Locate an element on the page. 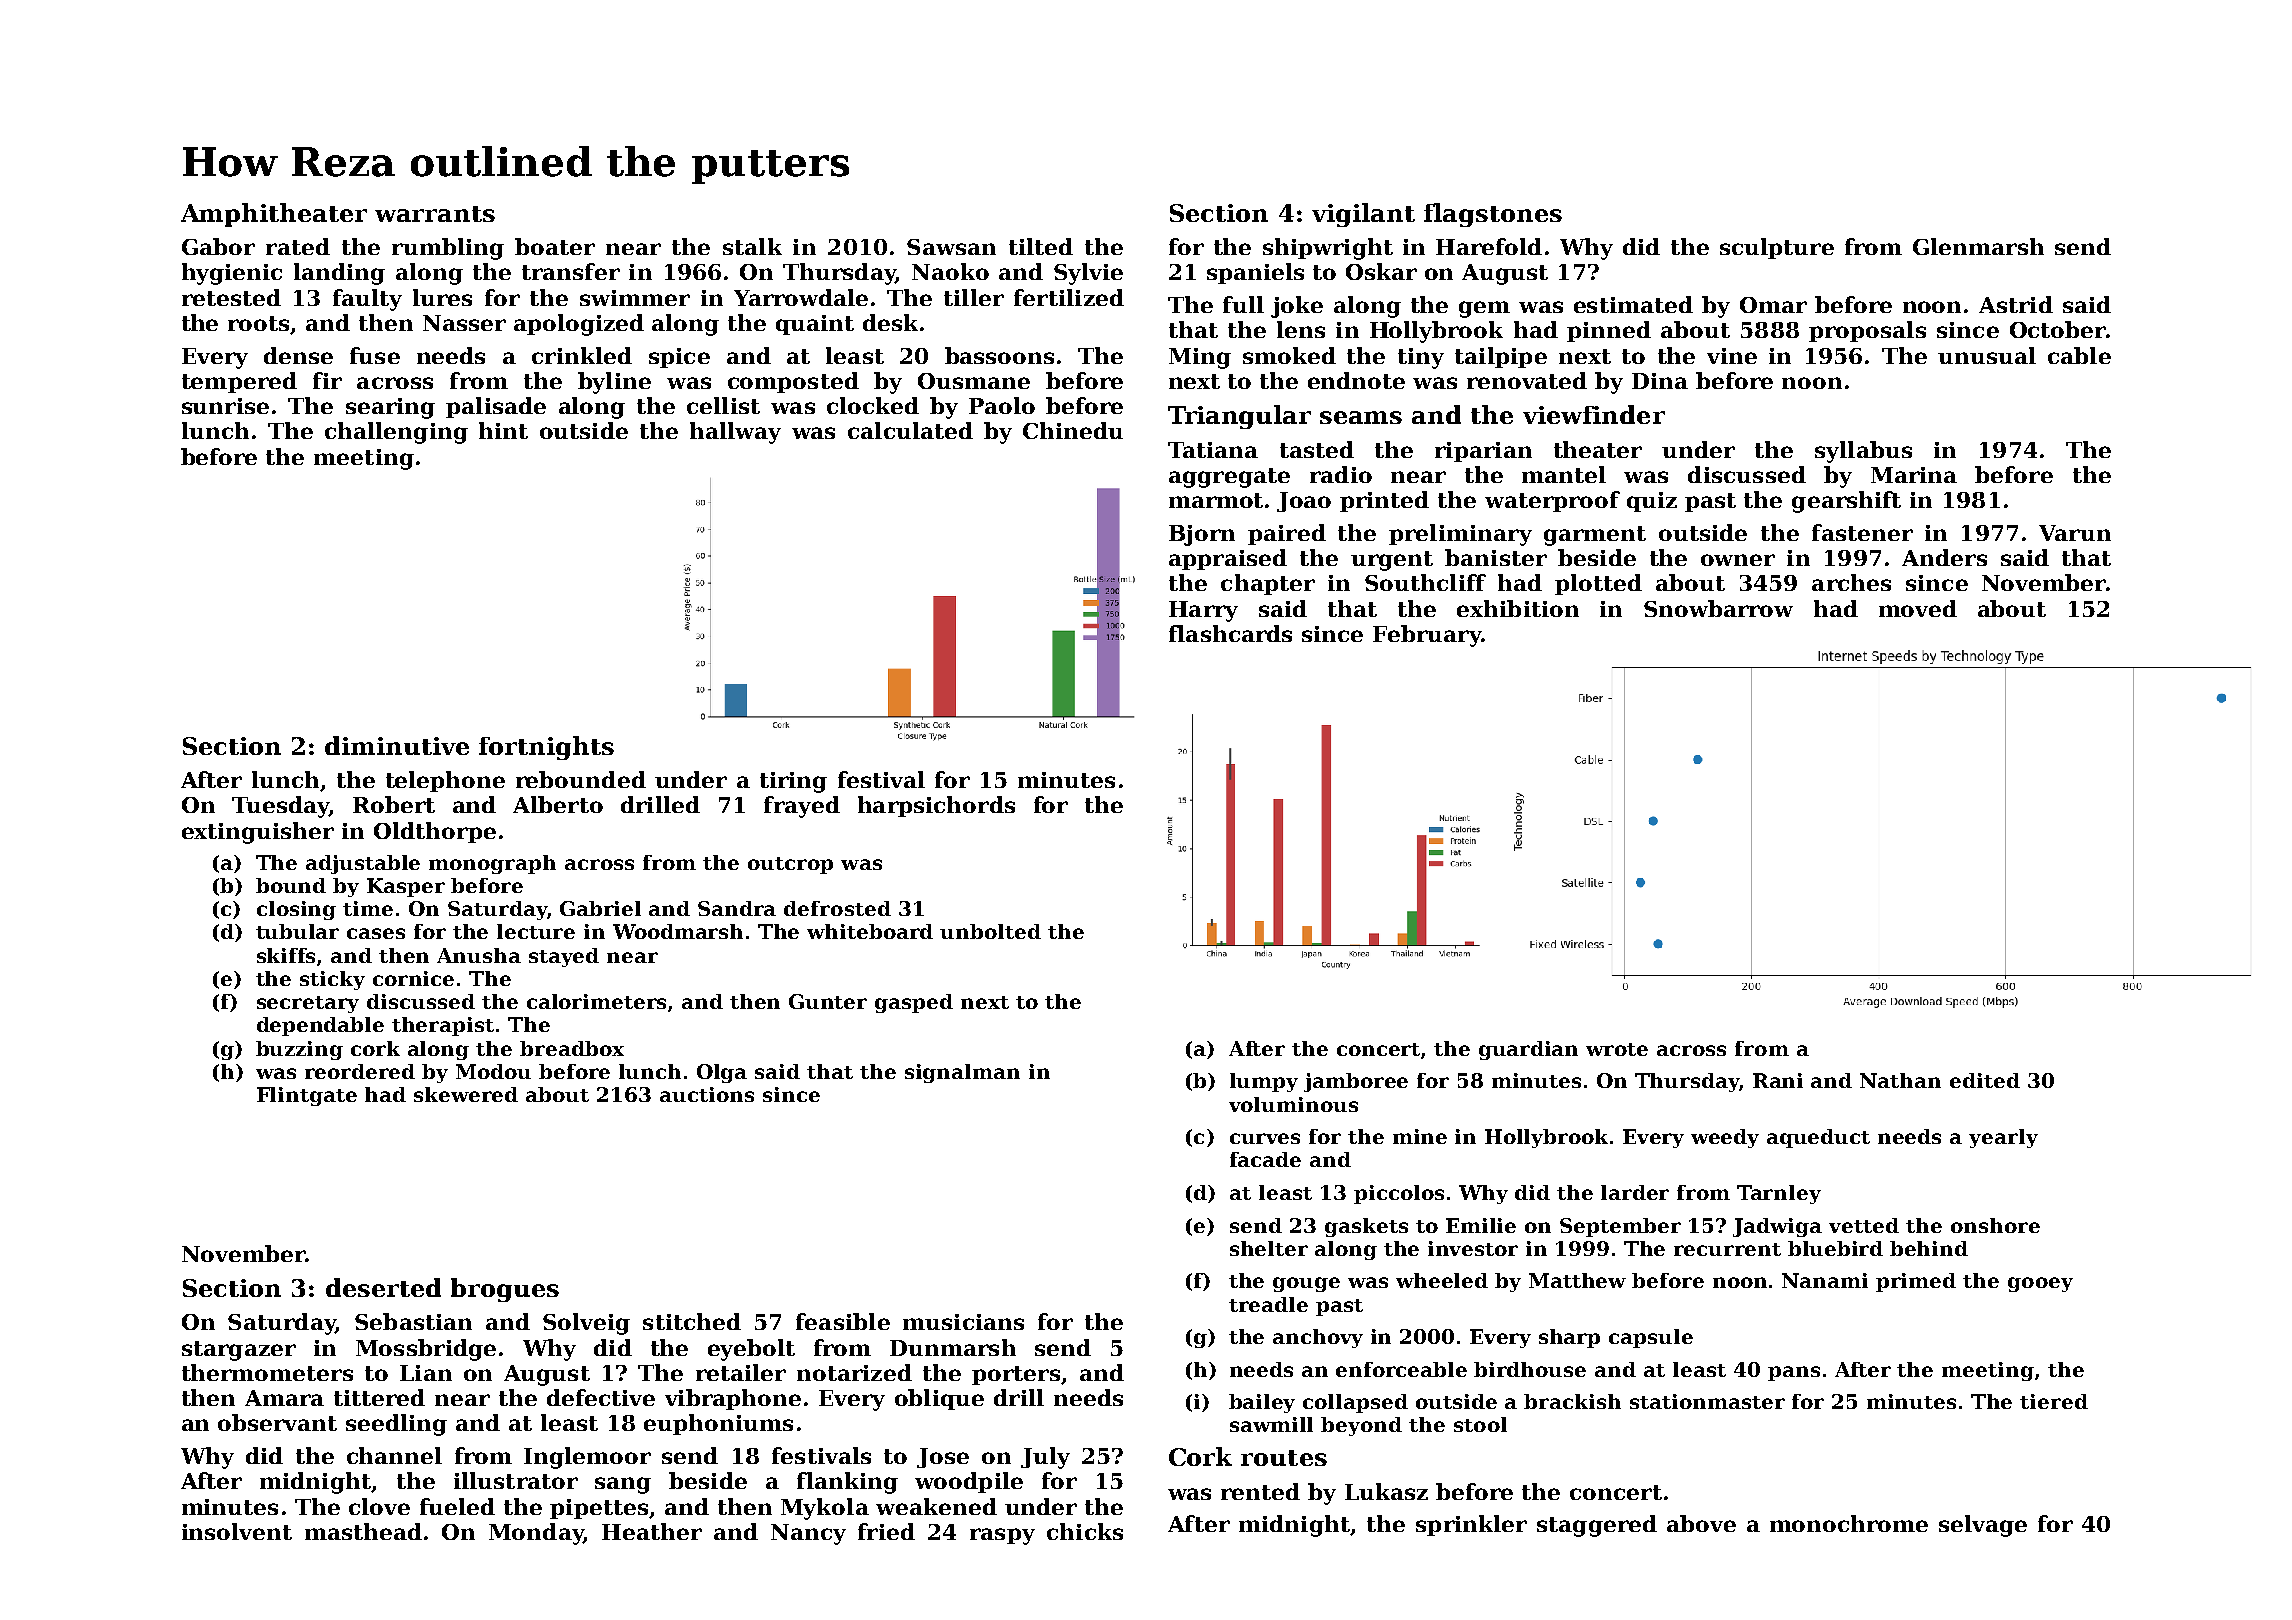 This image has width=2292, height=1620. Gabor is located at coordinates (218, 246).
